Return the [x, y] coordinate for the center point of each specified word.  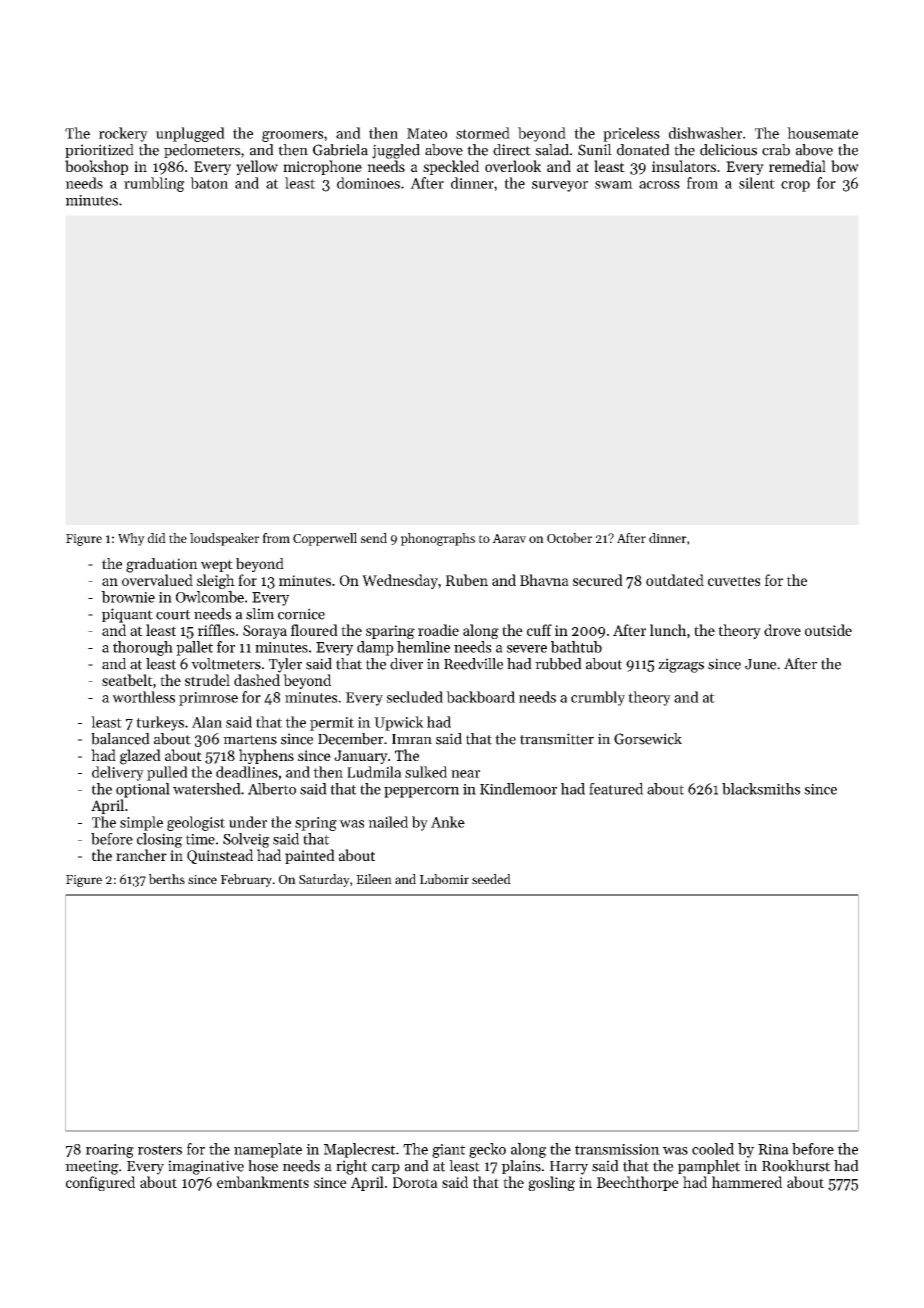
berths [167, 879]
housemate [822, 133]
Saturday [324, 880]
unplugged [190, 134]
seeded [491, 879]
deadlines [247, 772]
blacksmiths [761, 789]
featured [616, 789]
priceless [631, 134]
